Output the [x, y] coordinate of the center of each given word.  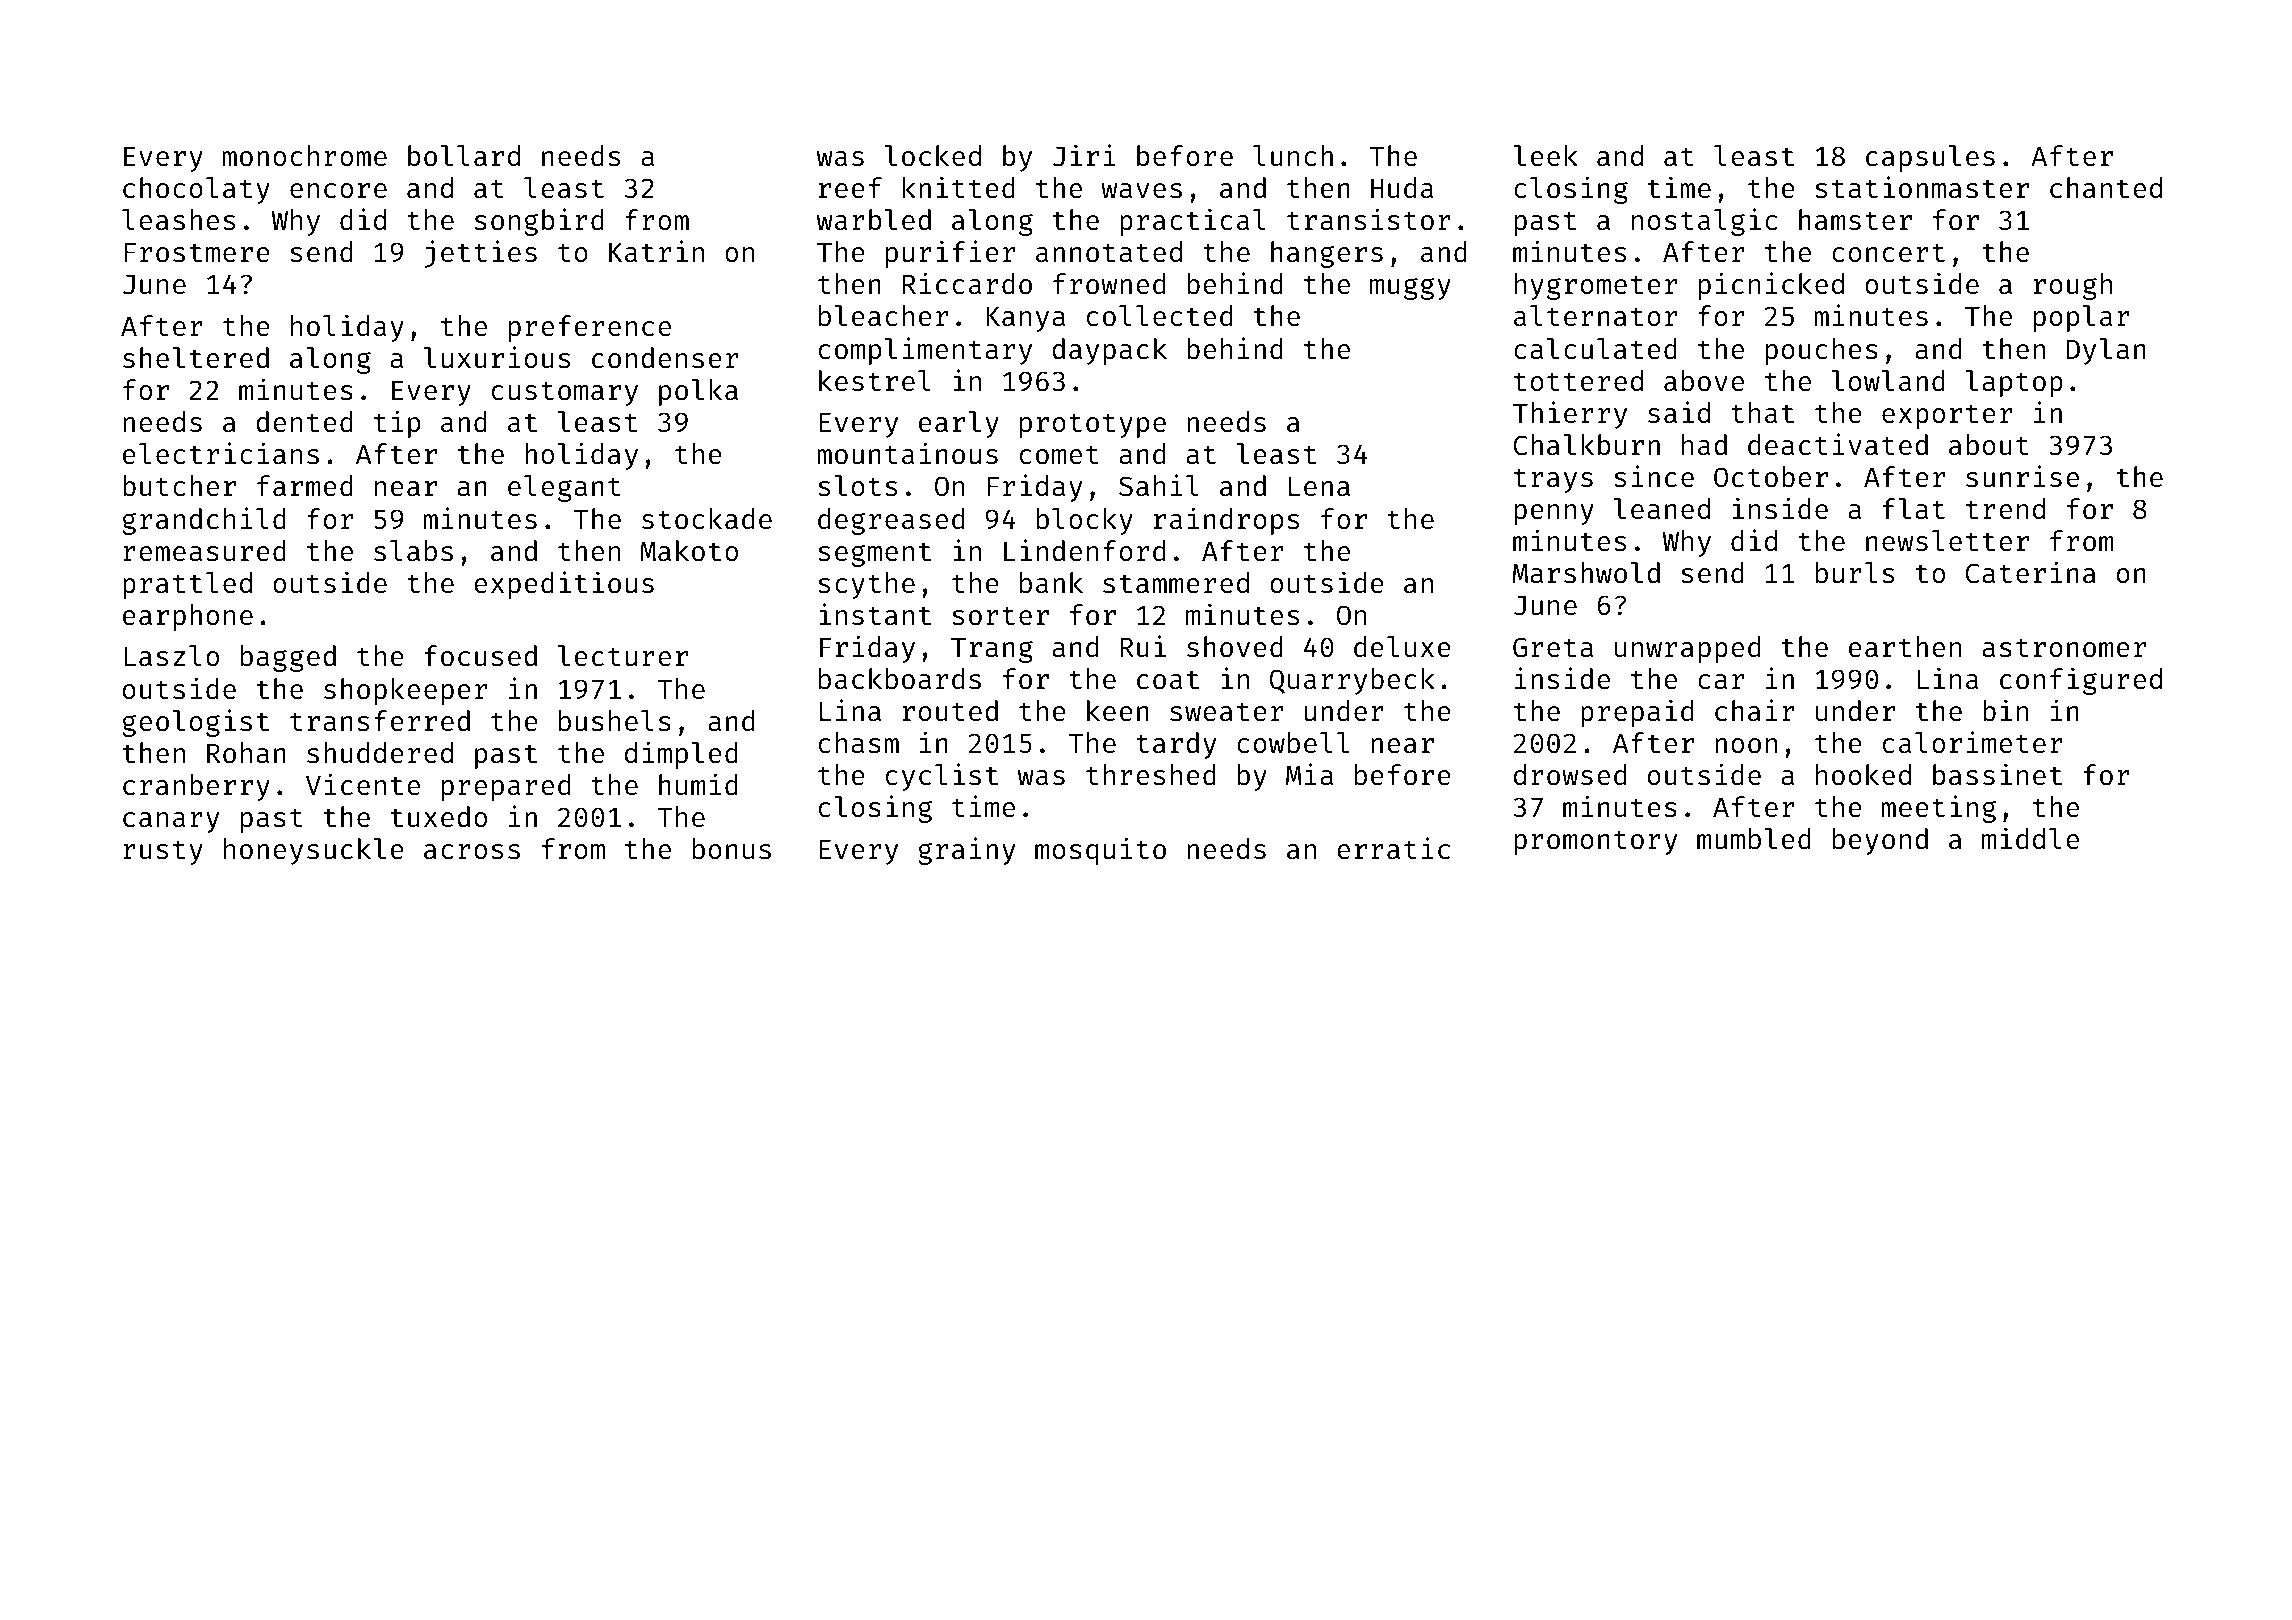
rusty [163, 853]
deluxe [1402, 647]
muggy [1410, 289]
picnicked [1771, 286]
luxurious [497, 357]
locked [933, 156]
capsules [1930, 158]
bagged [288, 658]
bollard [464, 156]
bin [2005, 710]
